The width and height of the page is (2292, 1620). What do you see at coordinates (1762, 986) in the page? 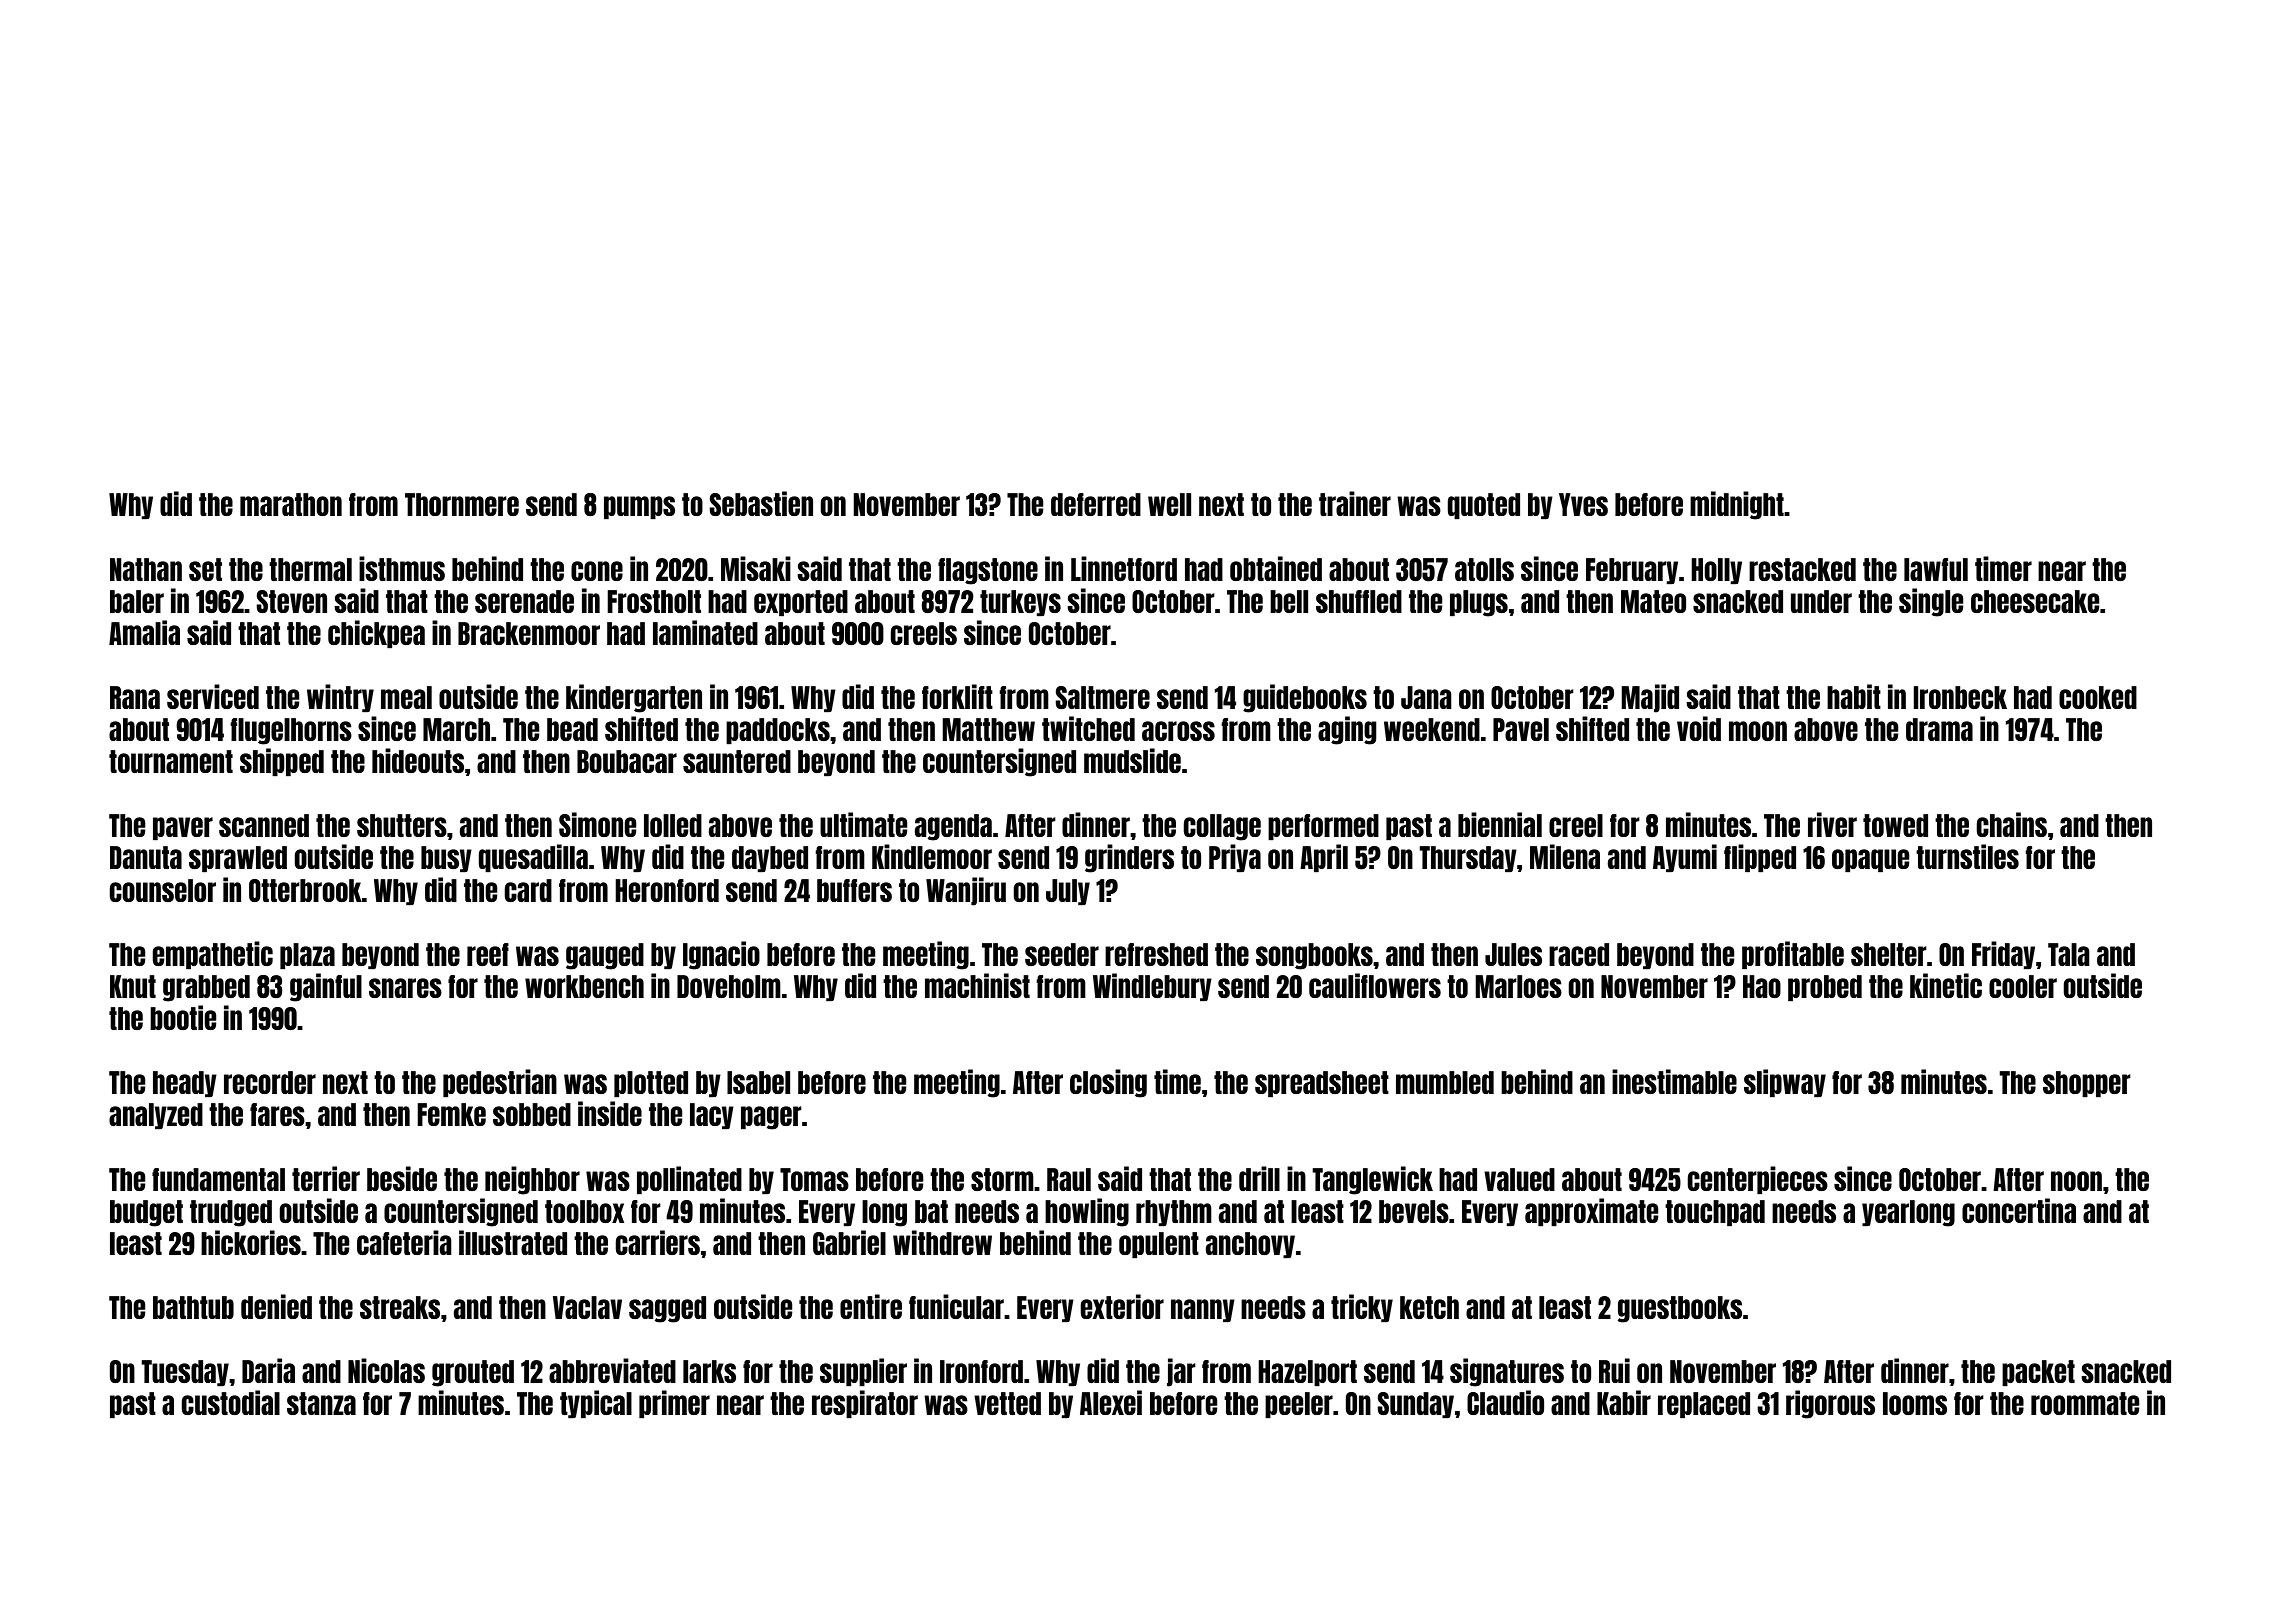
I see `Hao` at bounding box center [1762, 986].
